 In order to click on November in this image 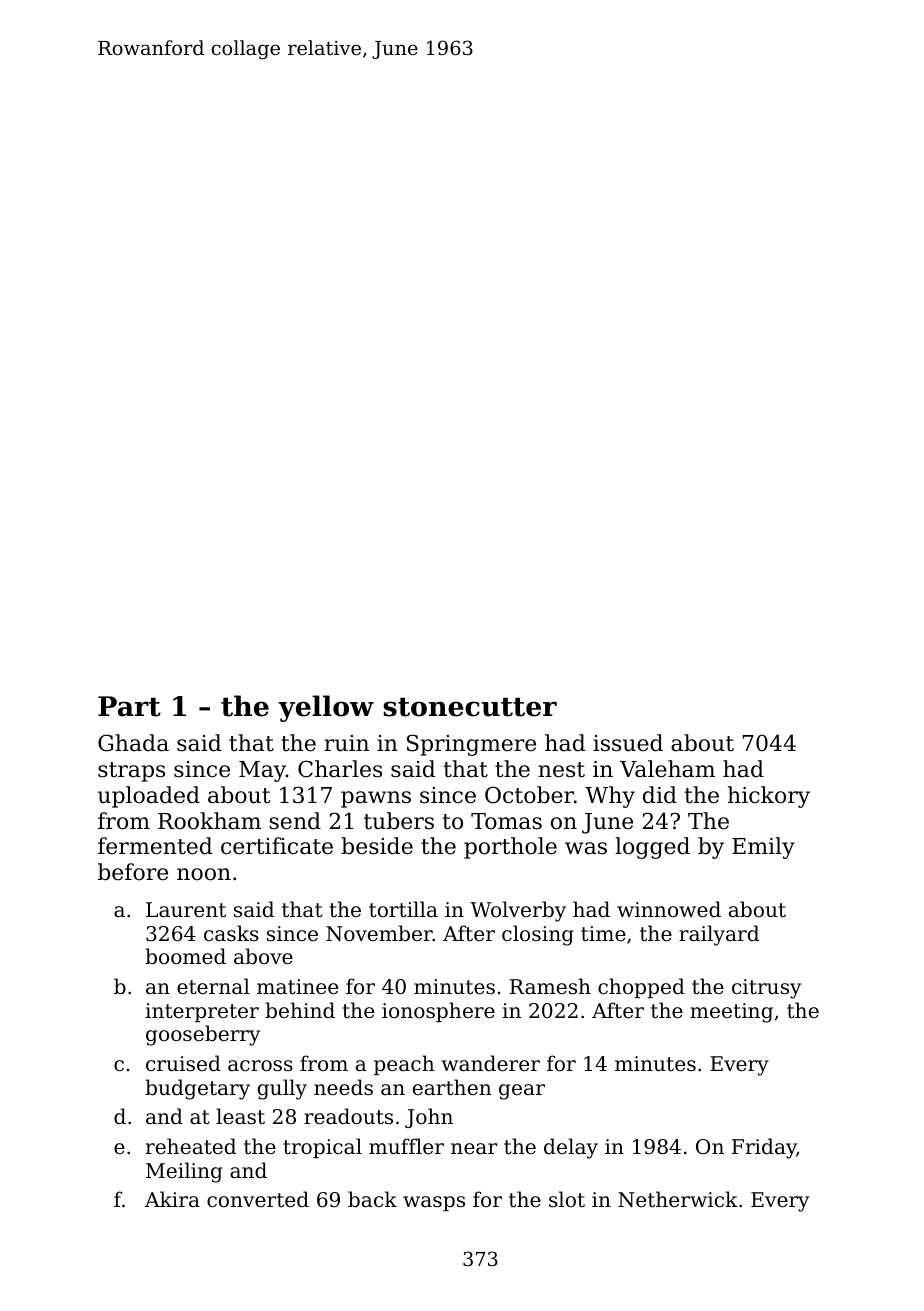, I will do `click(379, 933)`.
